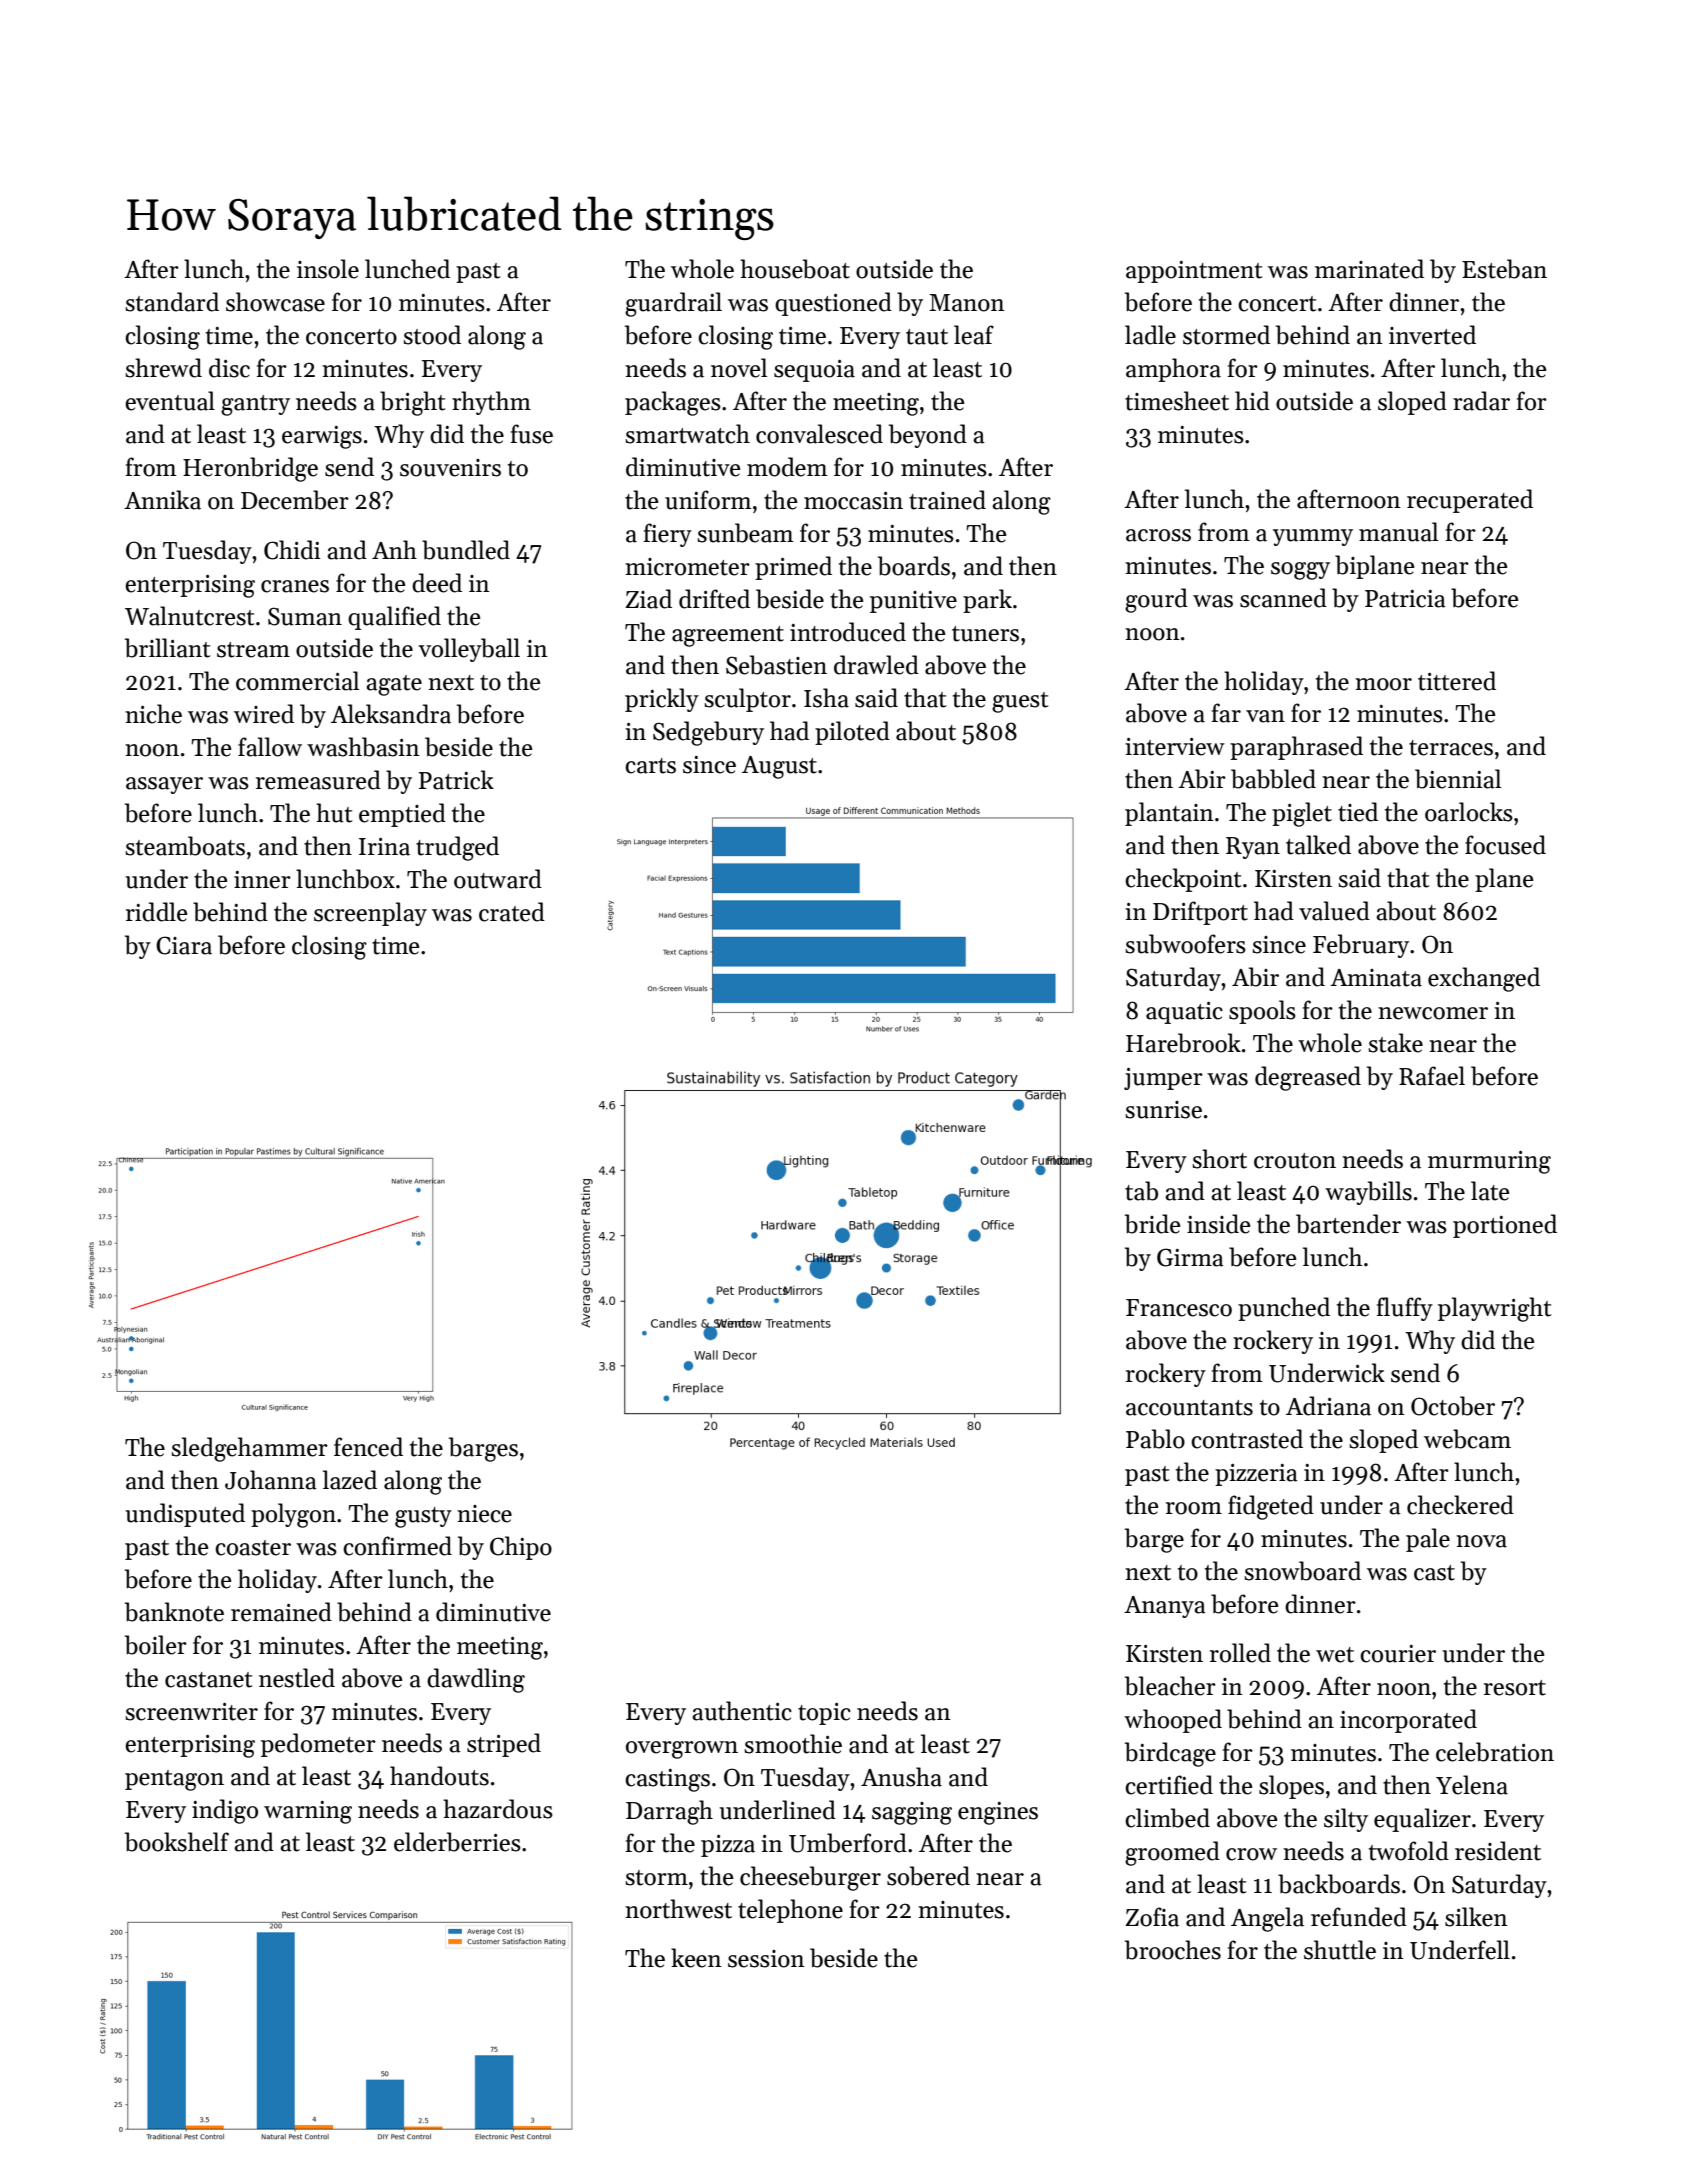 The width and height of the document is (1683, 2178). What do you see at coordinates (1300, 571) in the document?
I see `soggy` at bounding box center [1300, 571].
